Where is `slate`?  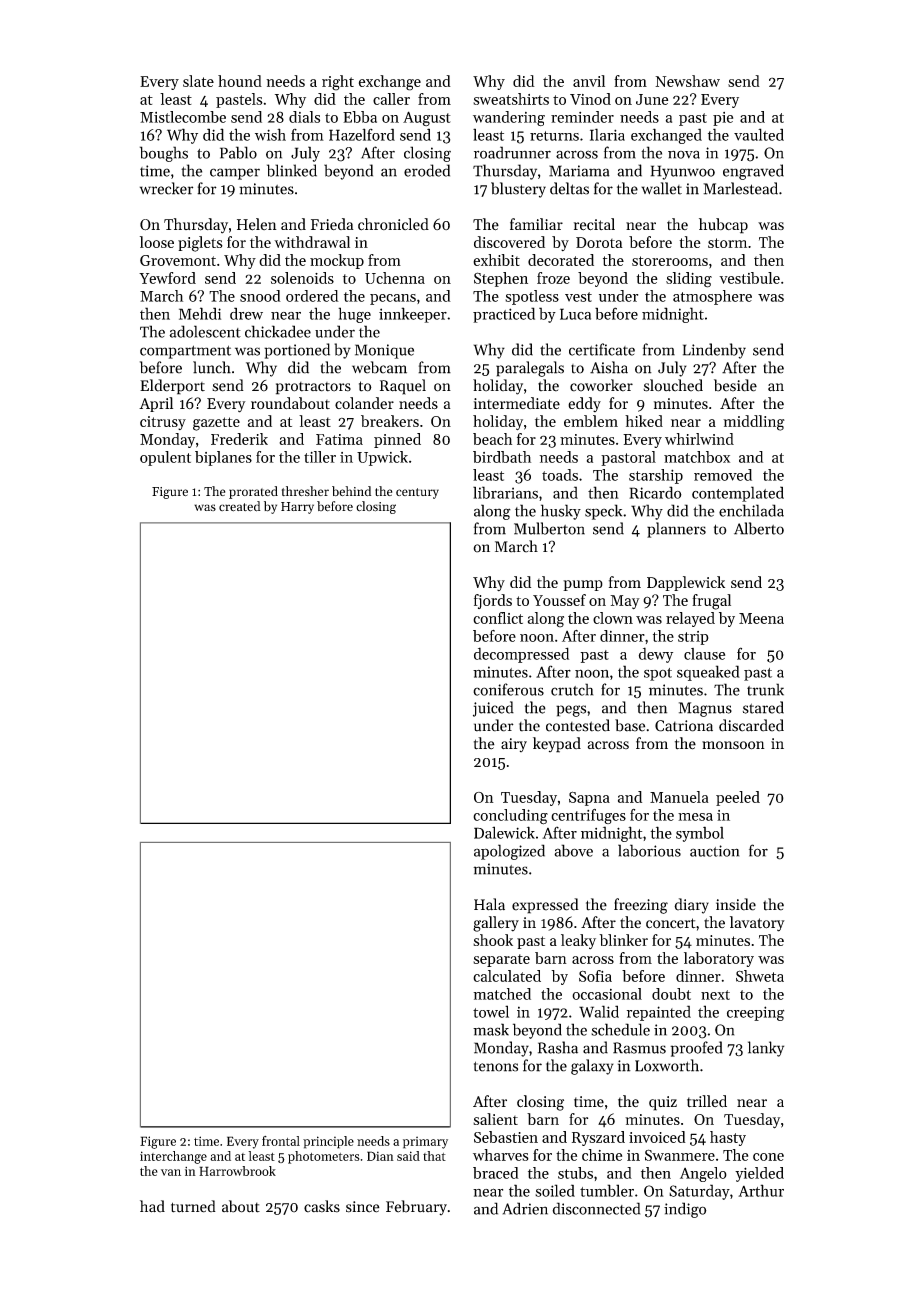
slate is located at coordinates (198, 81).
